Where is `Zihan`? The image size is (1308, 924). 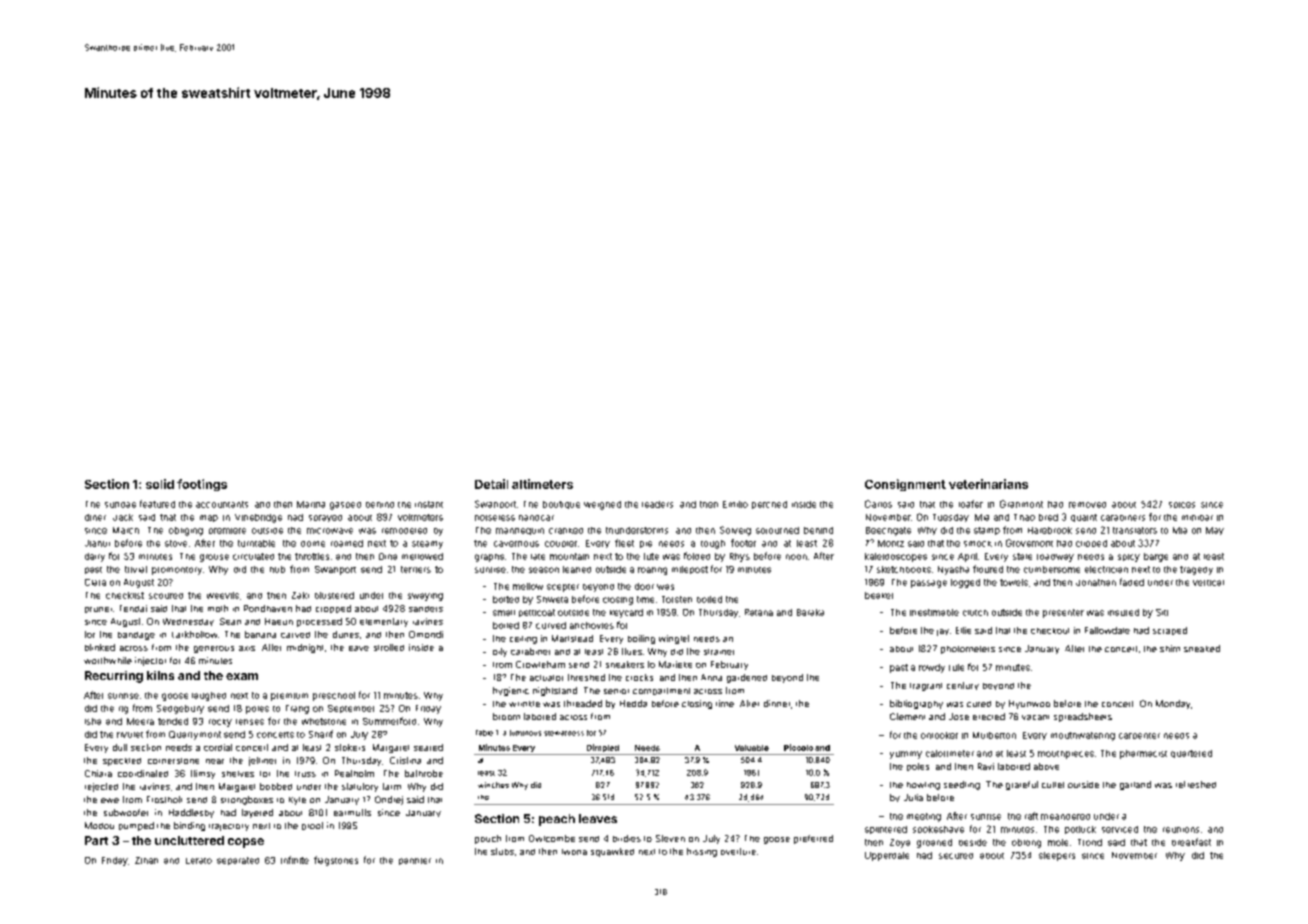 Zihan is located at coordinates (146, 860).
